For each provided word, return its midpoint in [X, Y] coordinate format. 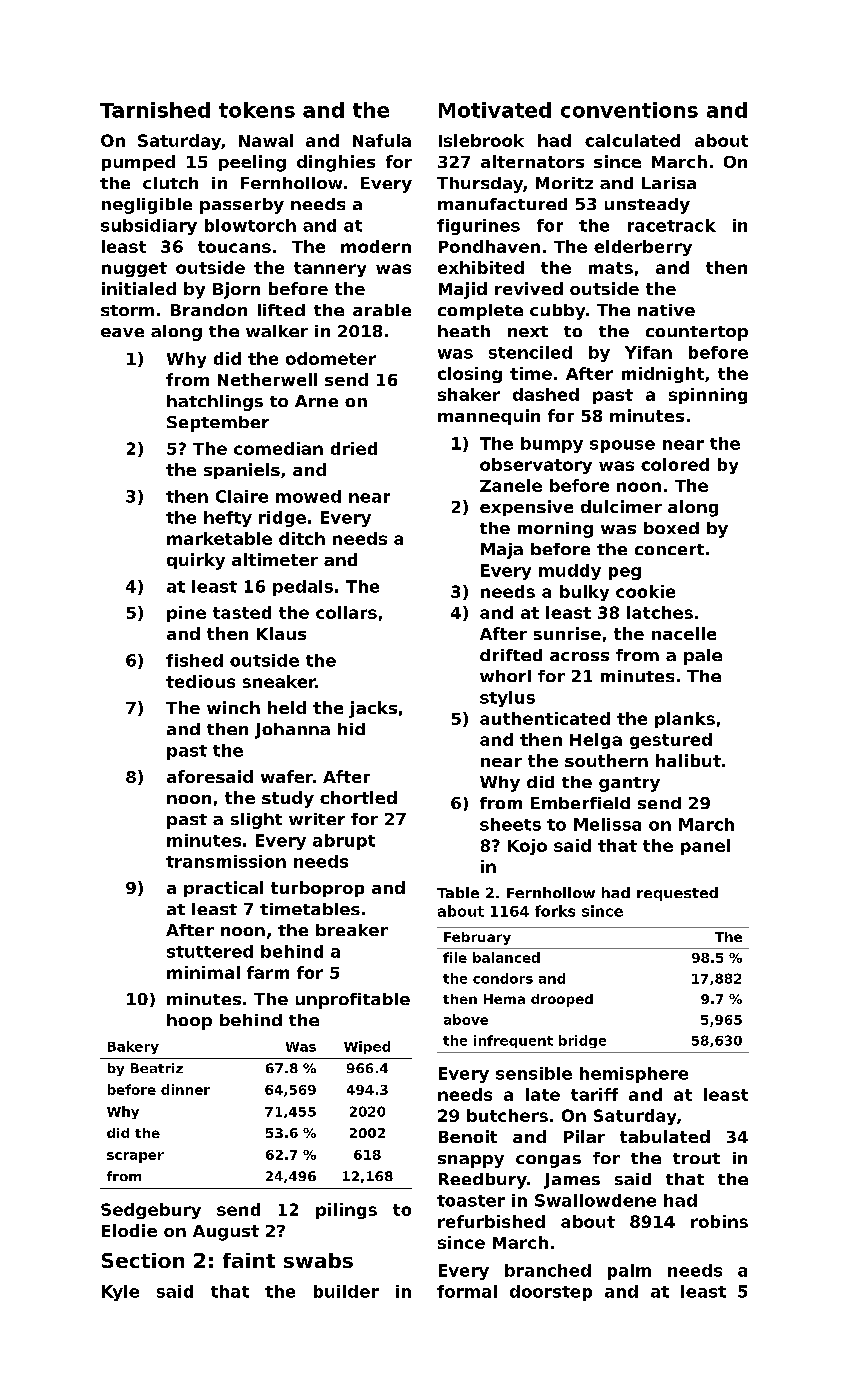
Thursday [480, 185]
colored [675, 464]
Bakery [133, 1047]
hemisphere [634, 1075]
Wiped [367, 1047]
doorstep [551, 1293]
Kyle [120, 1293]
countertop [697, 333]
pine [186, 614]
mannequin [489, 417]
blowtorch [250, 225]
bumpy [552, 445]
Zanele [511, 485]
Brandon [209, 310]
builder [346, 1291]
